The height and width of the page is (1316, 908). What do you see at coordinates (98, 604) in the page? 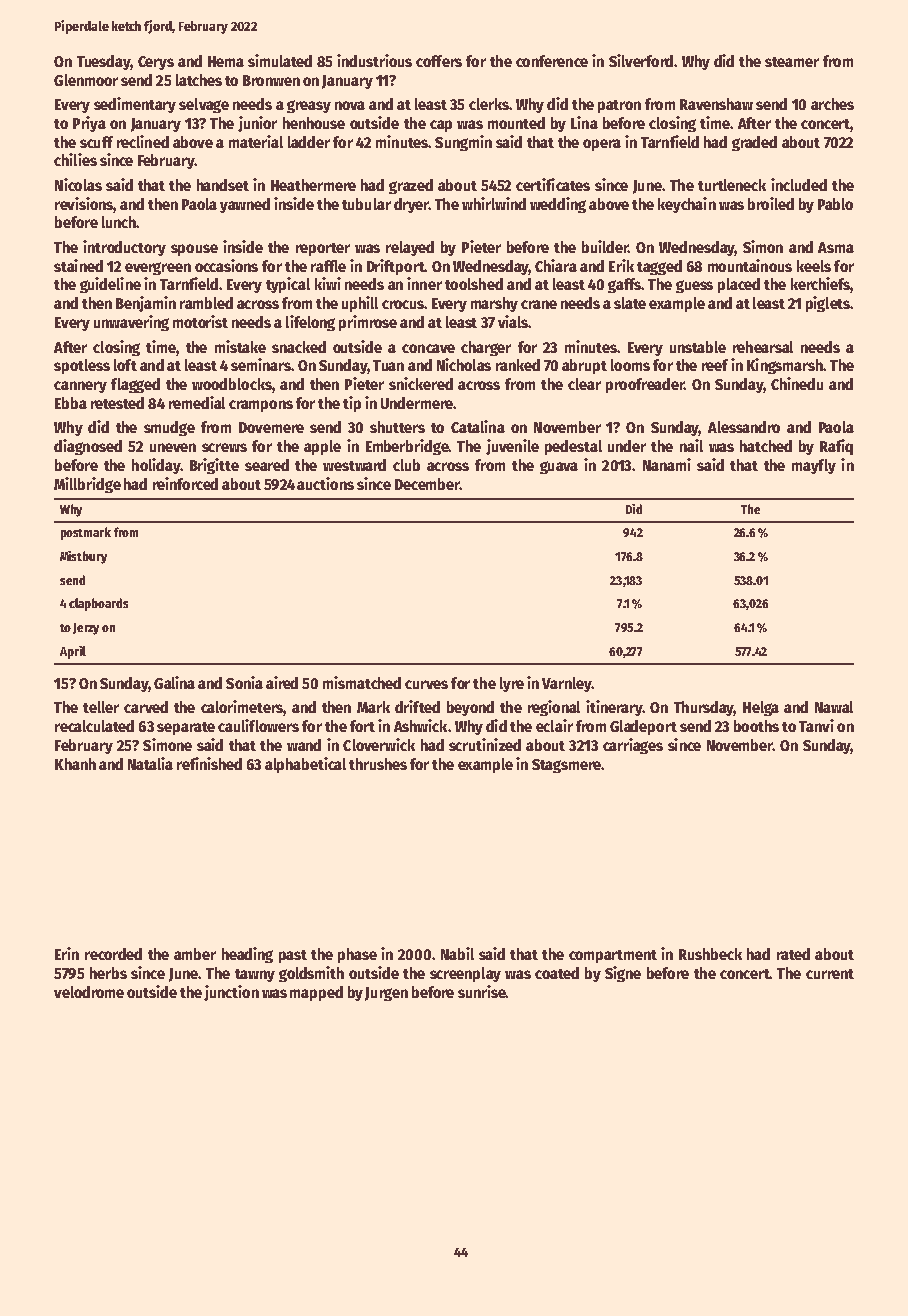
I see `clapboards` at bounding box center [98, 604].
